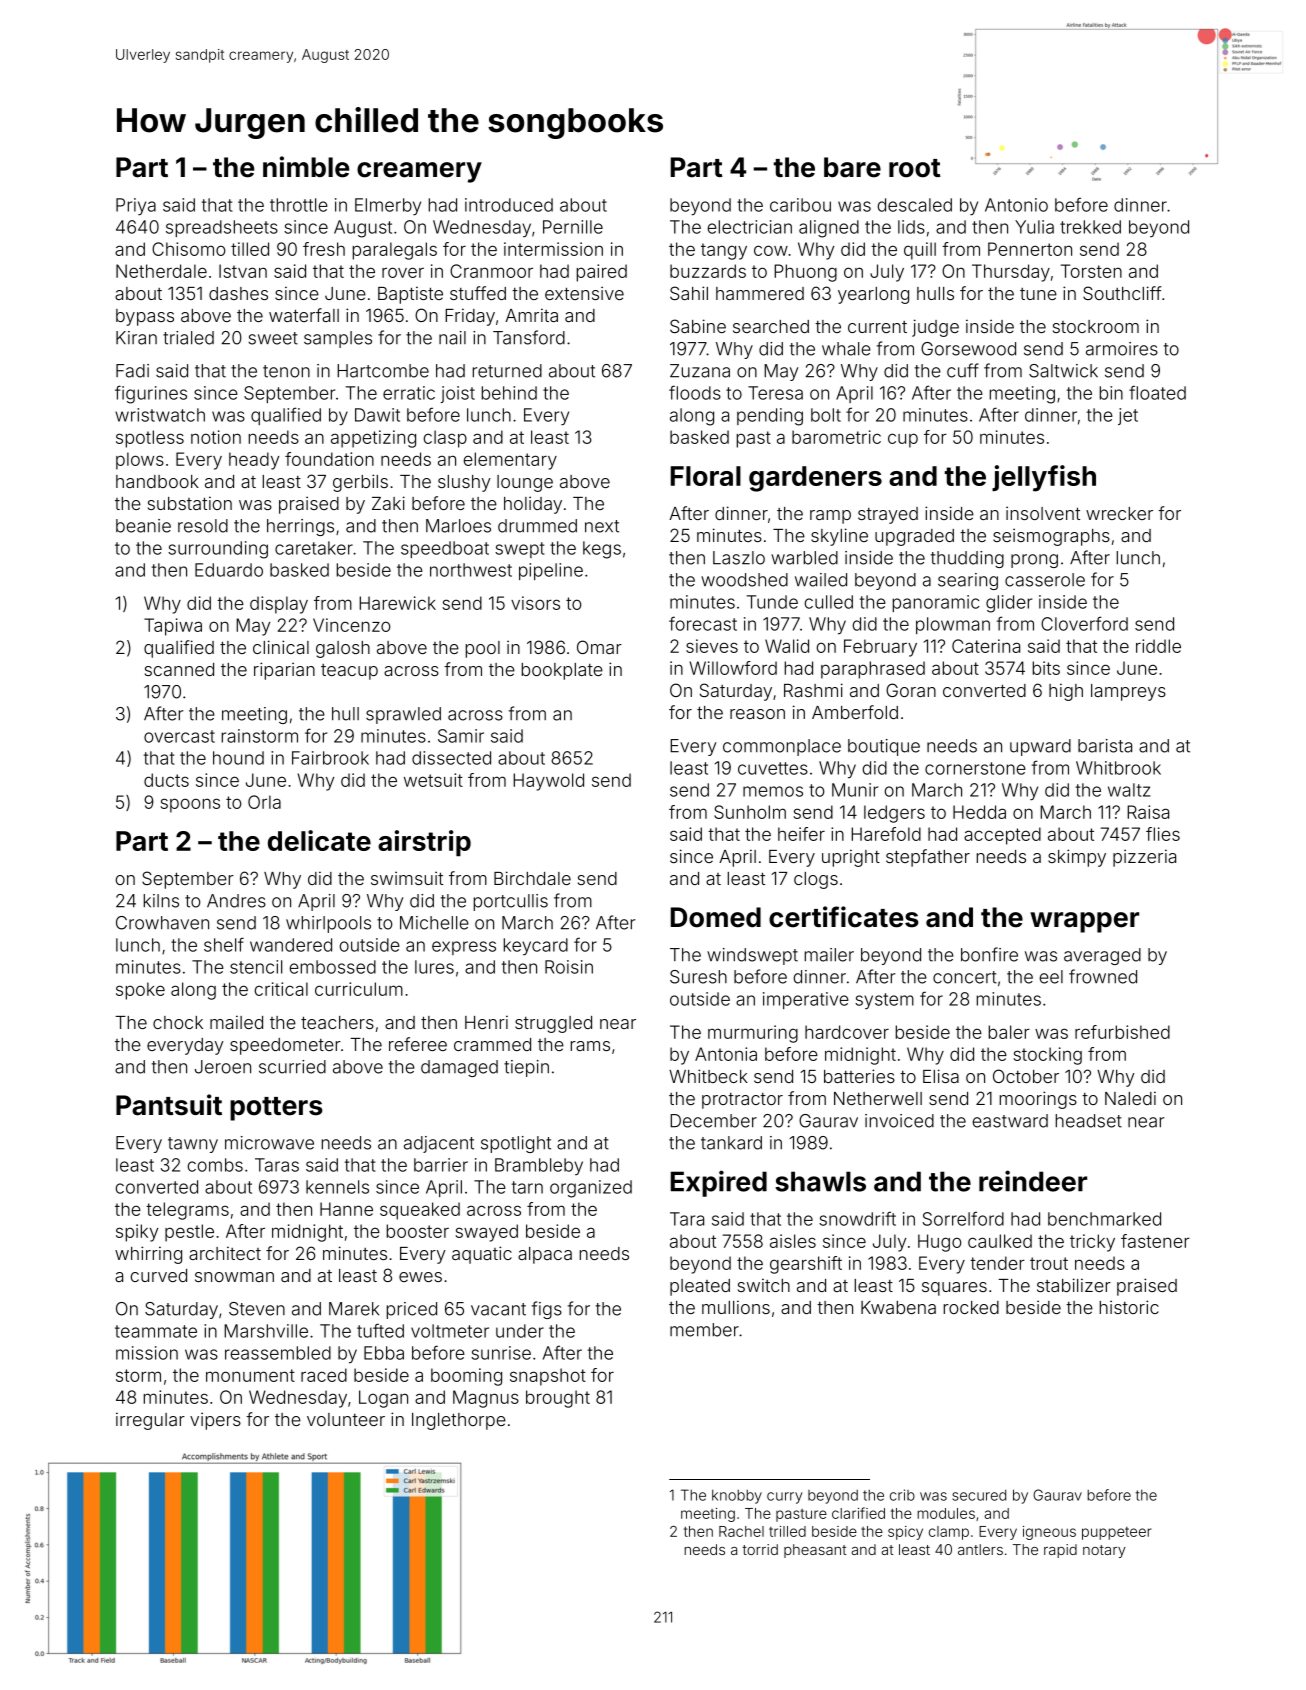 The image size is (1306, 1690). Describe the element at coordinates (281, 989) in the screenshot. I see `critical` at that location.
